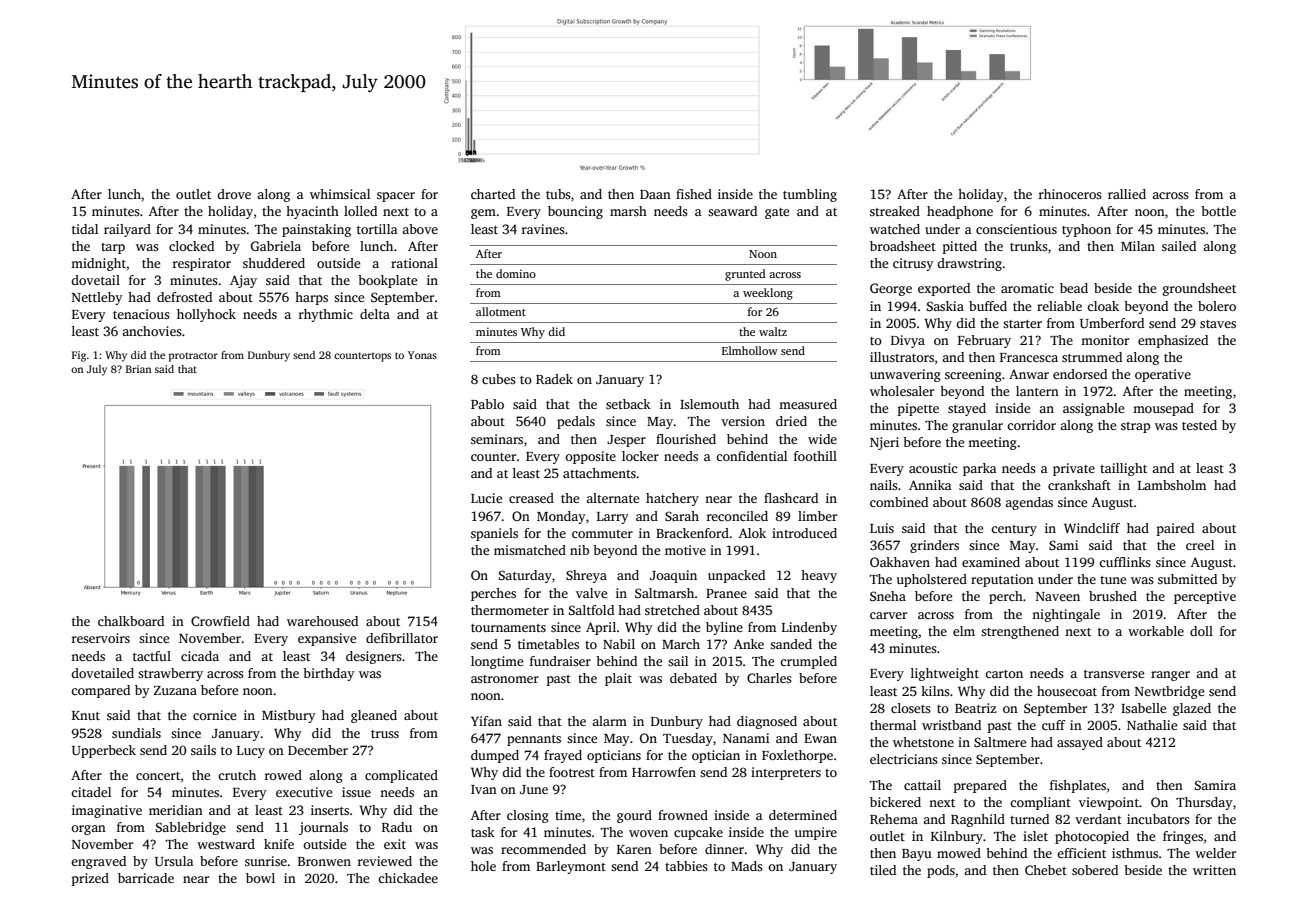 This screenshot has width=1308, height=924. Describe the element at coordinates (786, 773) in the screenshot. I see `interpreters` at that location.
